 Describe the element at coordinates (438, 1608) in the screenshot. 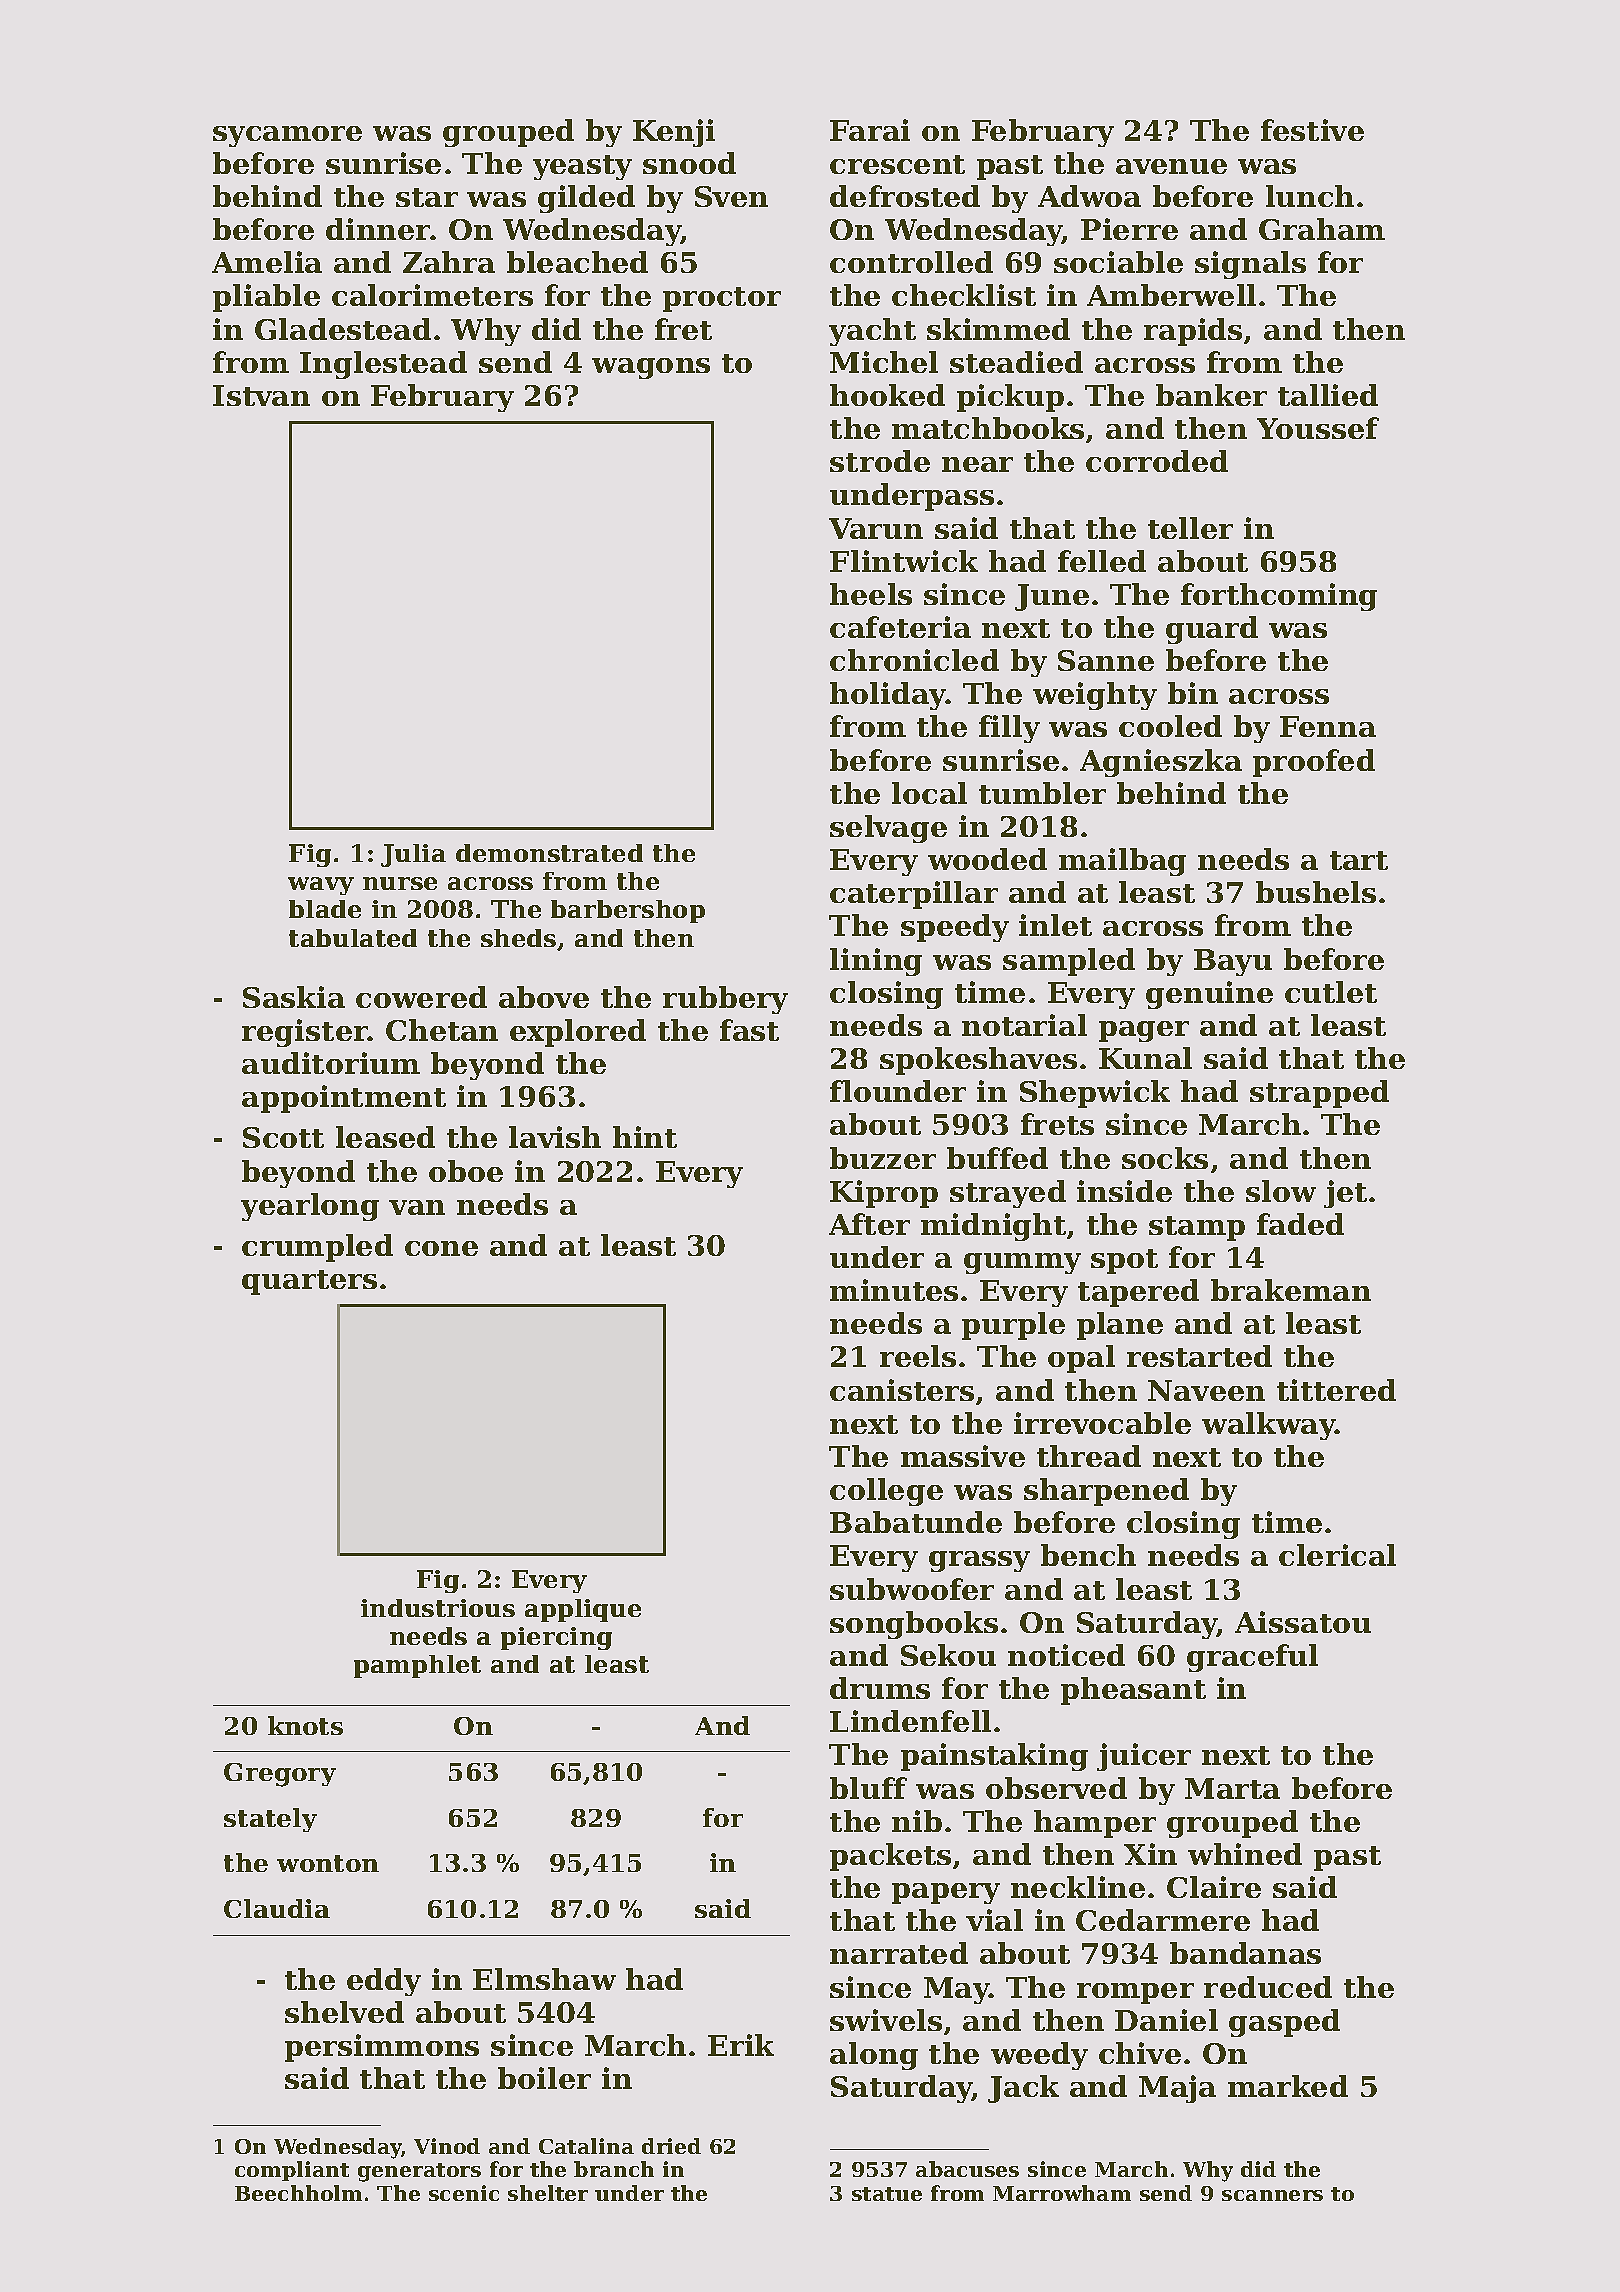

I see `industrious` at that location.
